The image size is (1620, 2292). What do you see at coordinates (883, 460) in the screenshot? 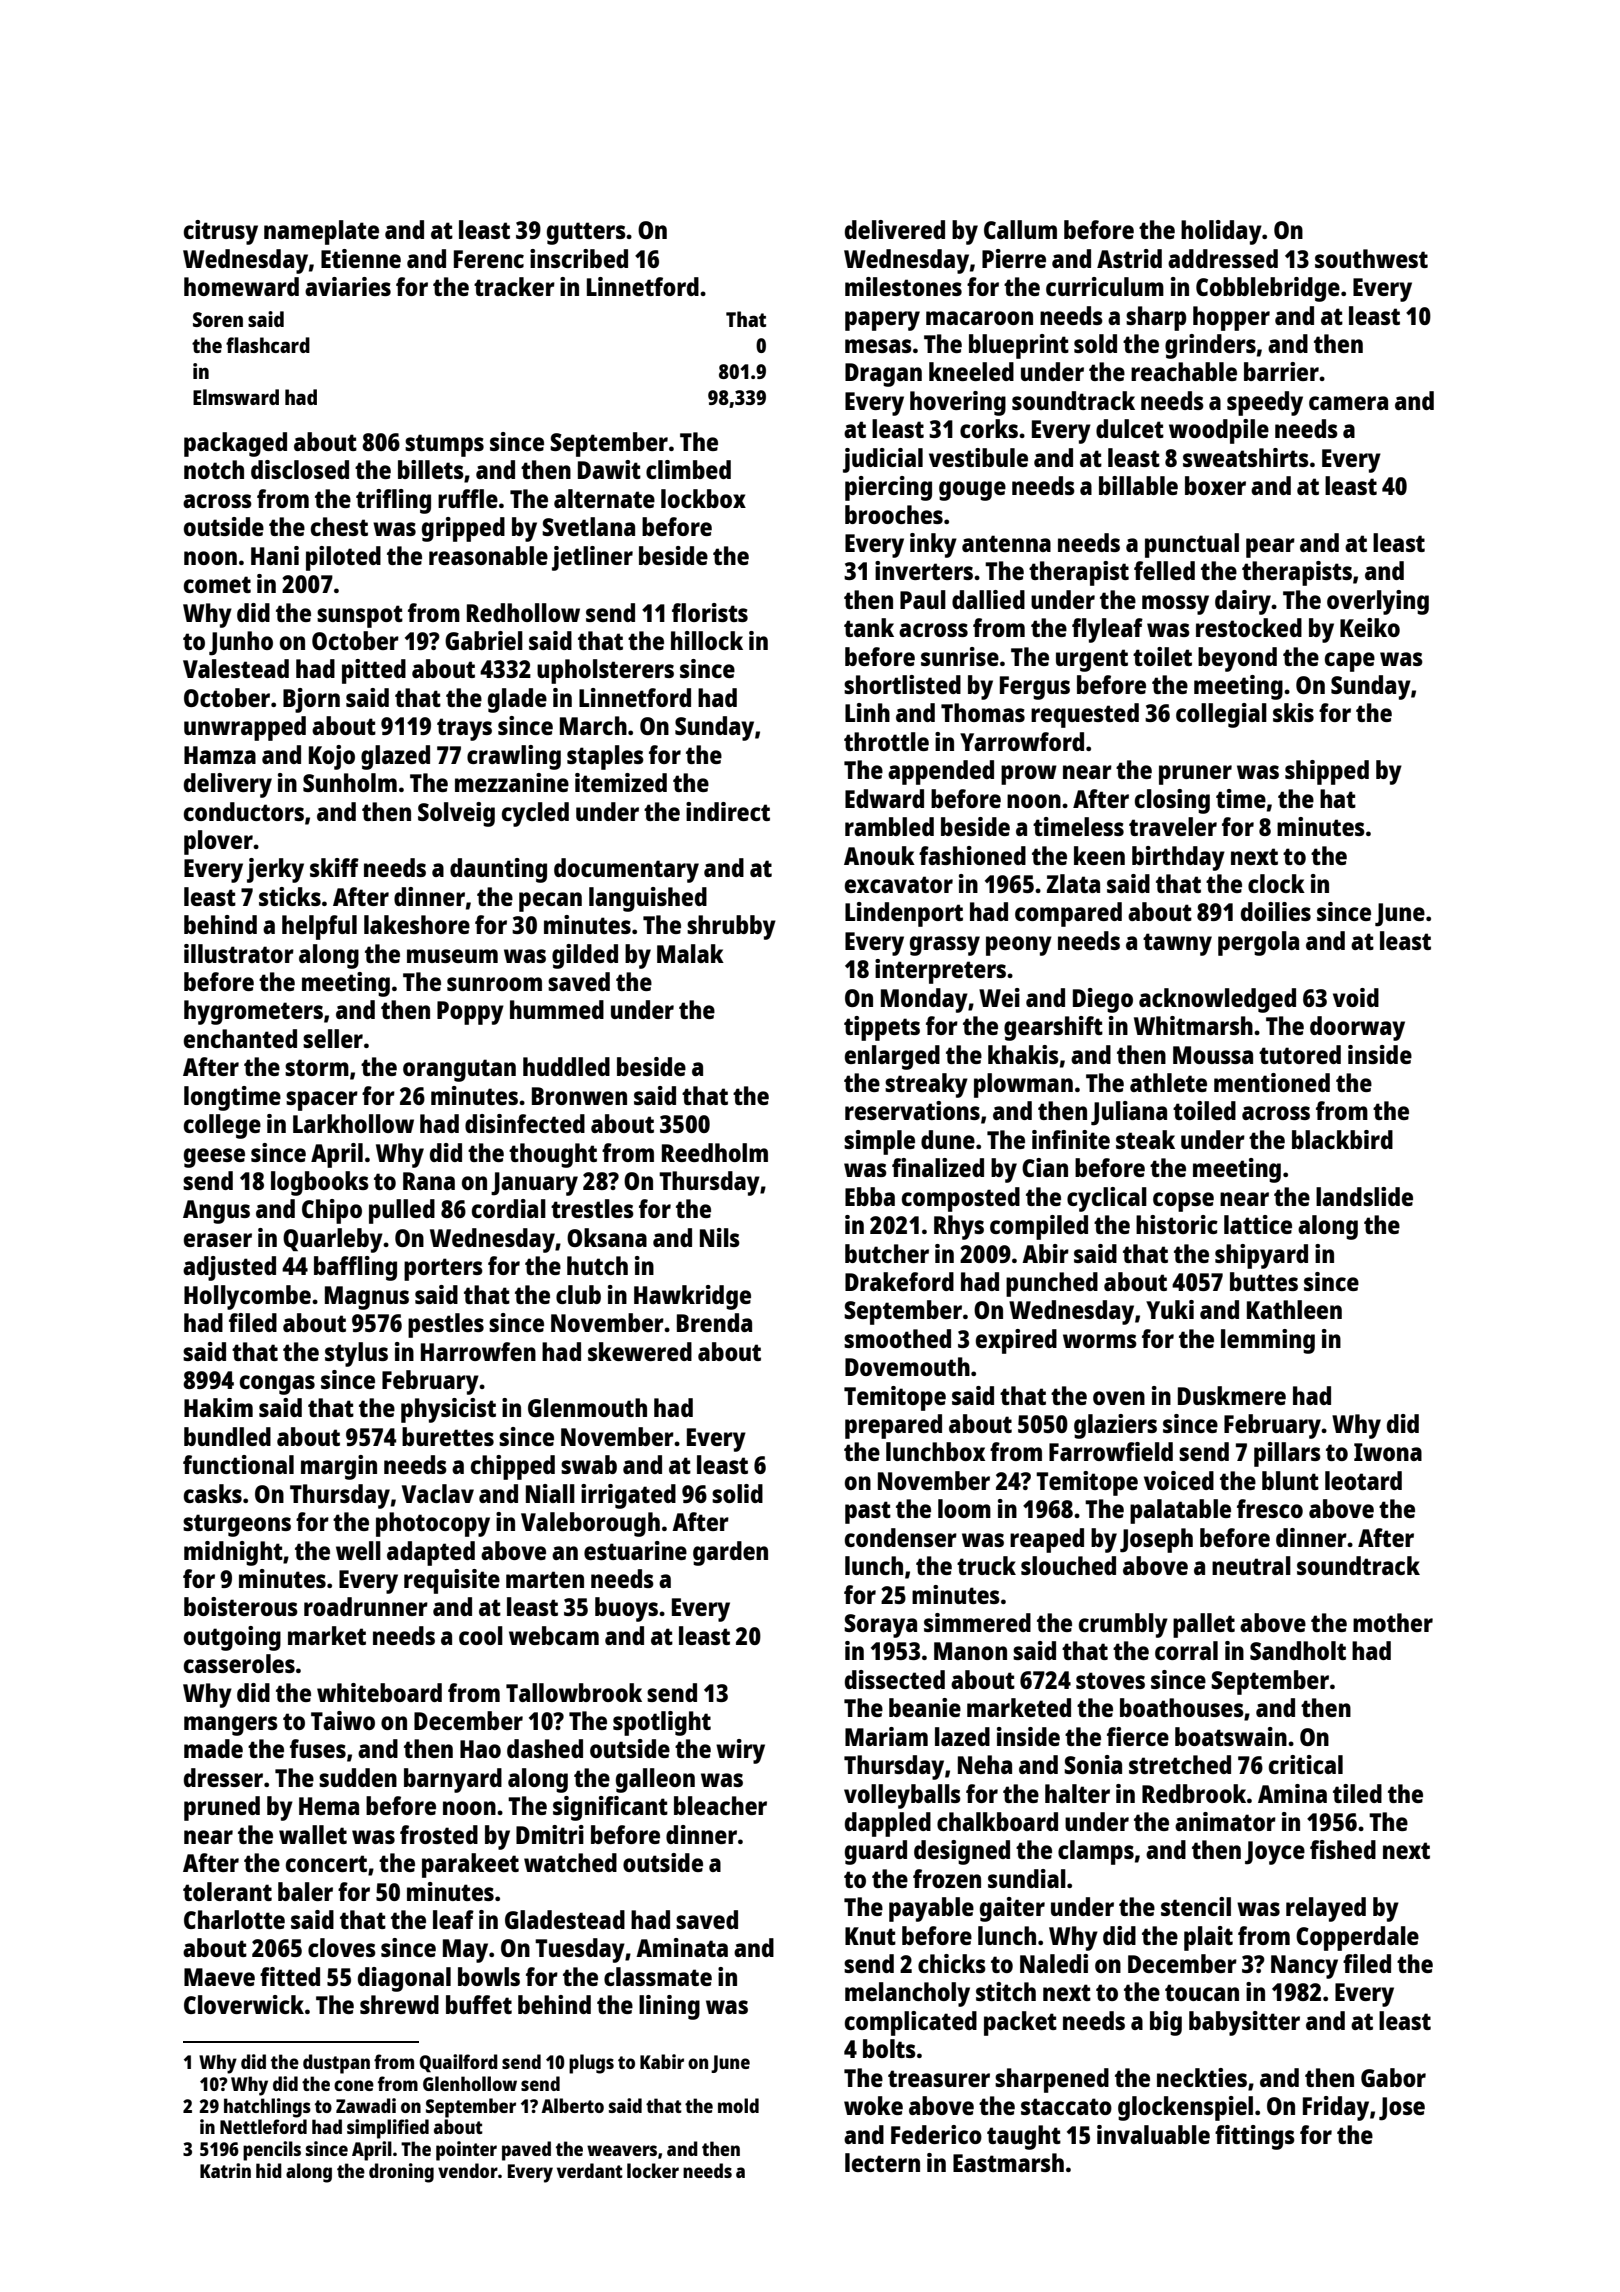
I see `judicial` at bounding box center [883, 460].
